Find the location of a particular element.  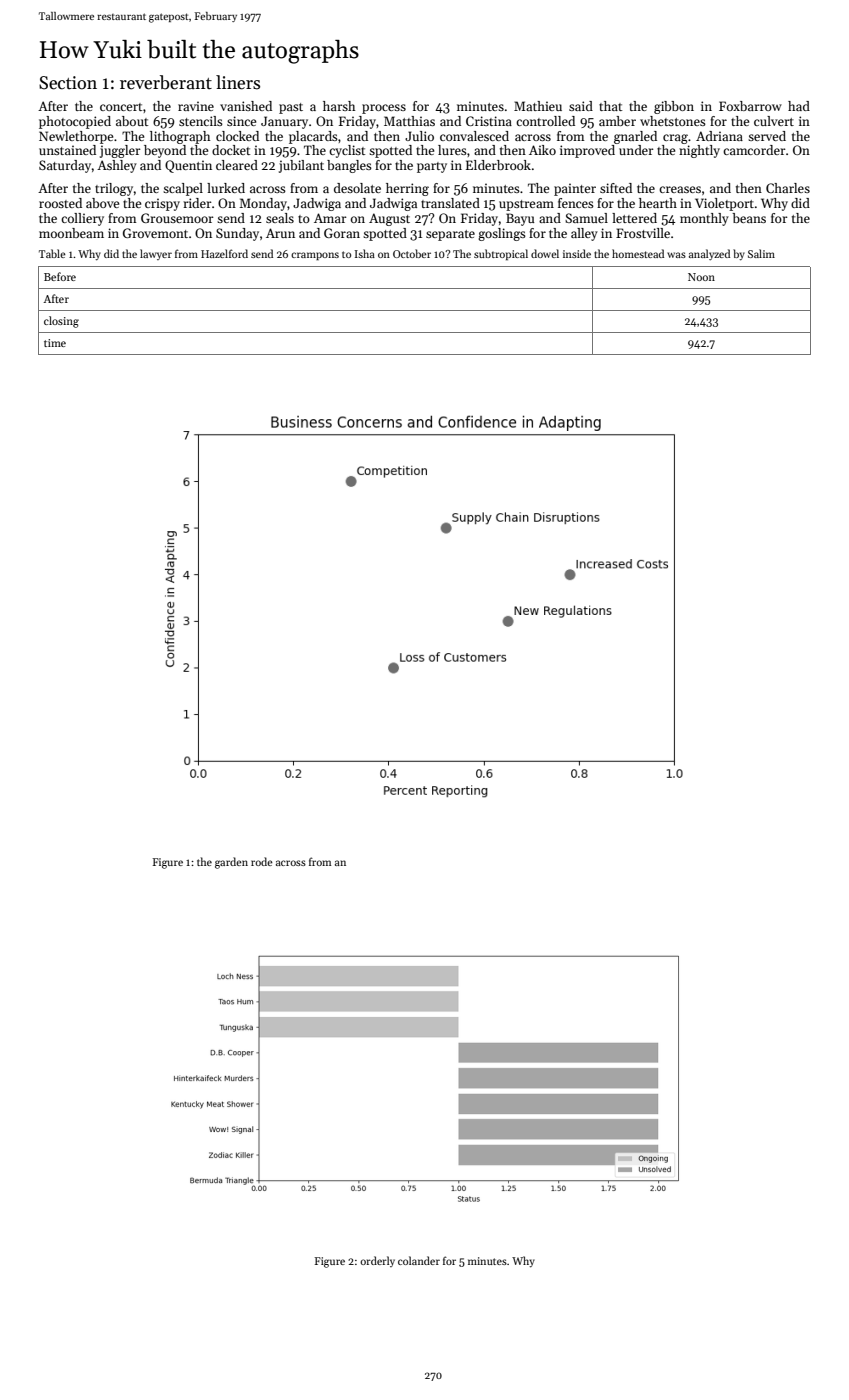

Mathieu is located at coordinates (538, 106).
